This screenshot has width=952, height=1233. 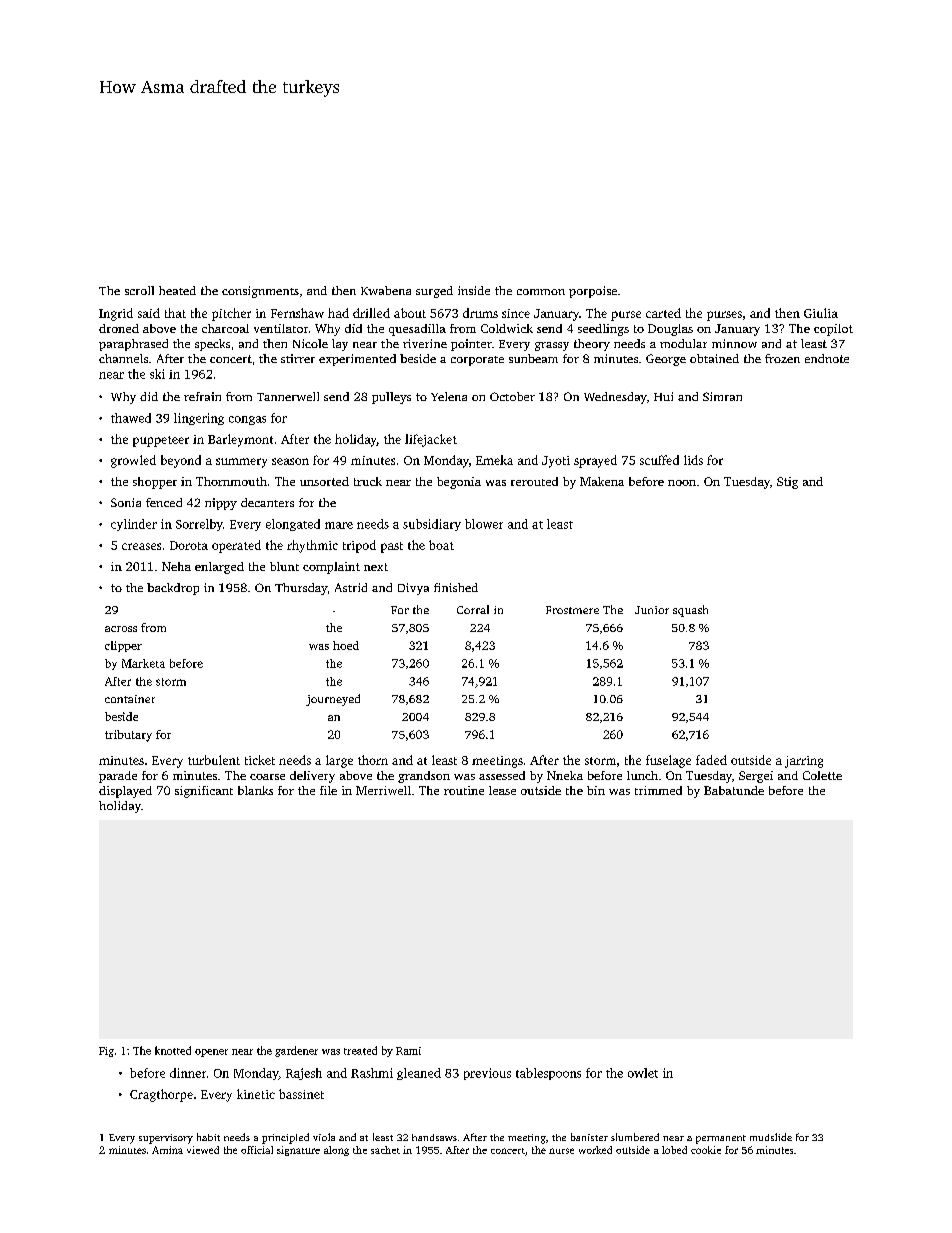 I want to click on consignments, so click(x=260, y=292).
